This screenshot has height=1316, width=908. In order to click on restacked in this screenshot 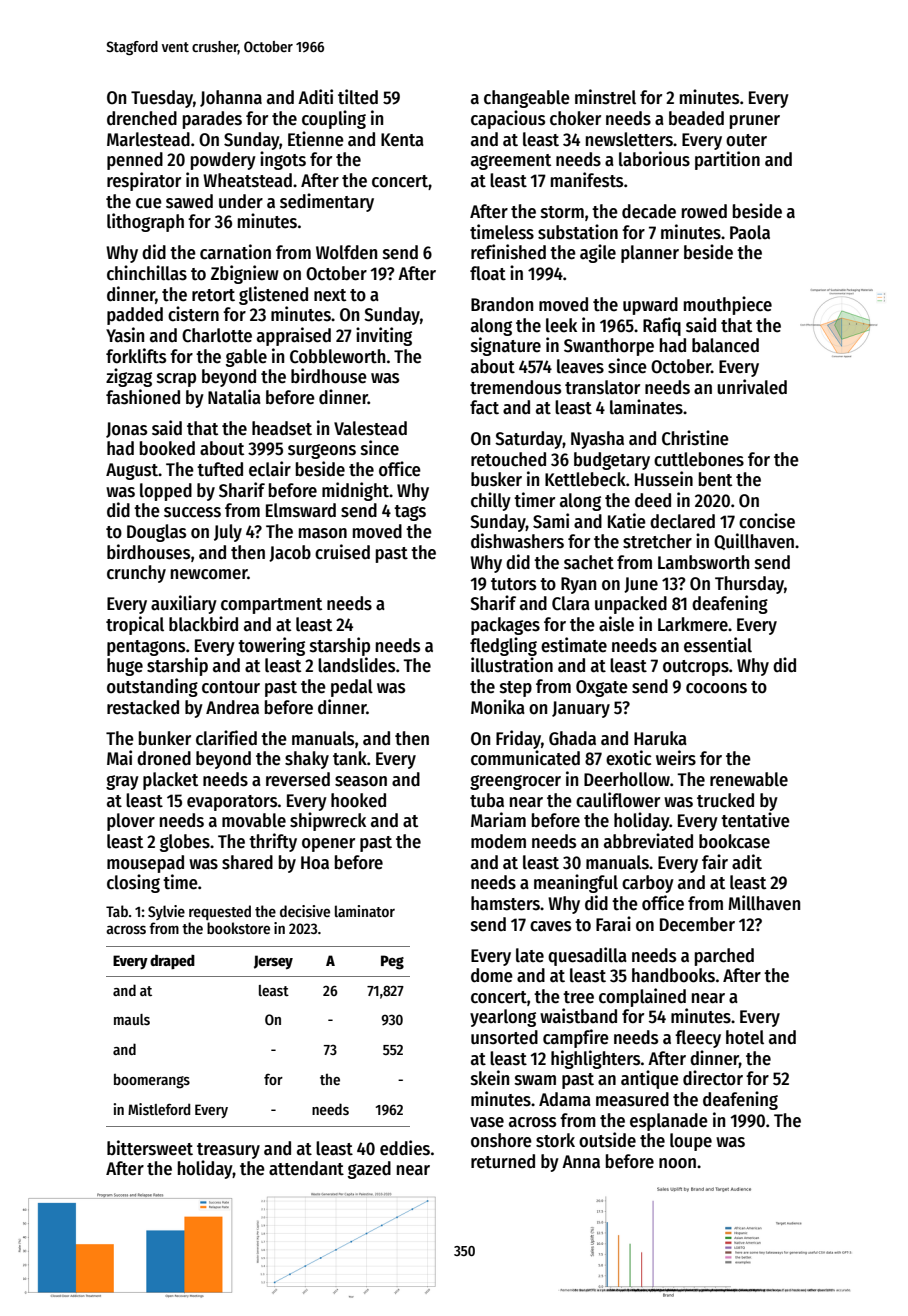, I will do `click(143, 707)`.
